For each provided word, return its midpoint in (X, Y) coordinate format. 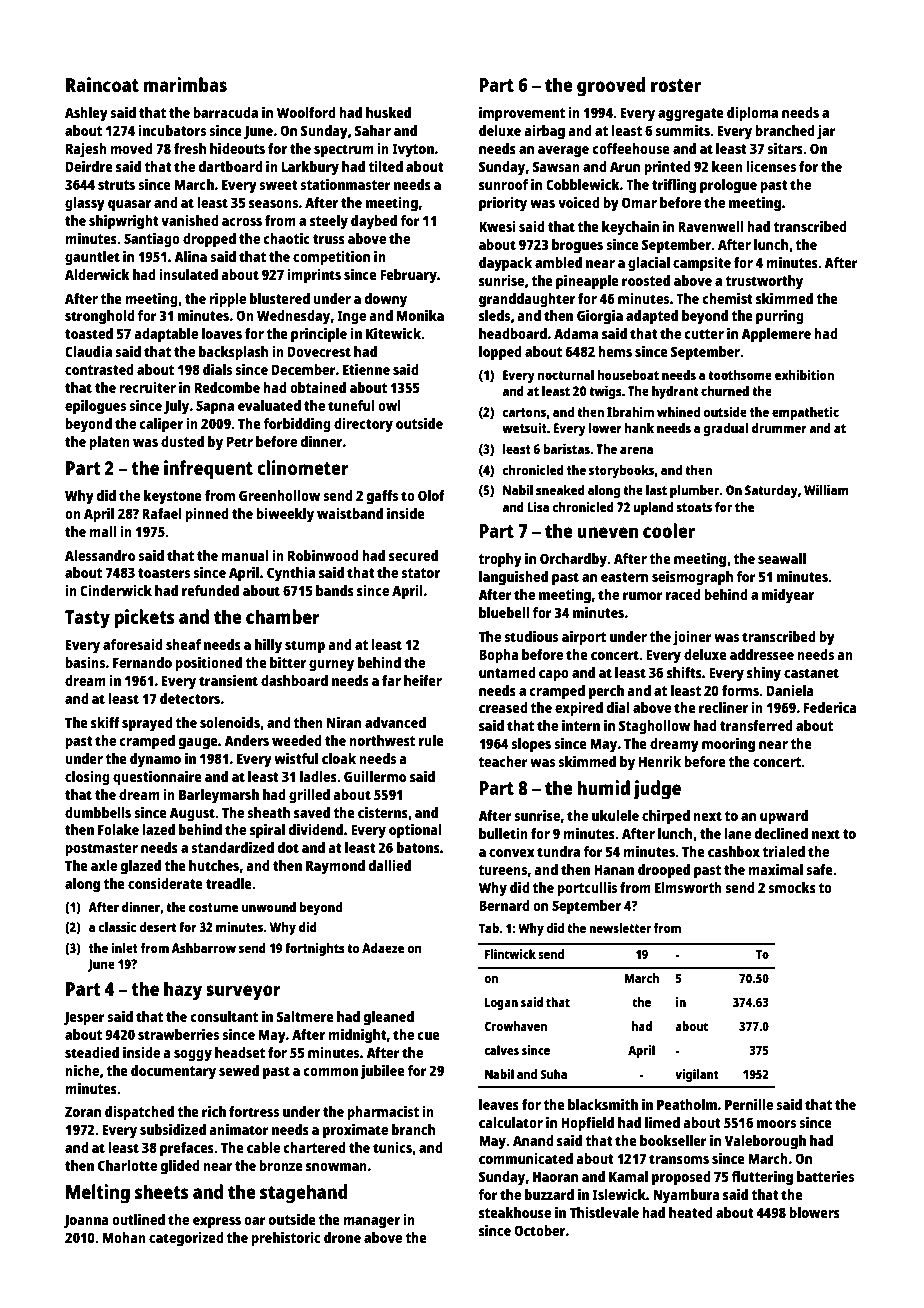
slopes (531, 745)
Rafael (162, 513)
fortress (254, 1111)
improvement (522, 114)
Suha (553, 1074)
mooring (728, 745)
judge (657, 790)
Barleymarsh (219, 796)
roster (676, 85)
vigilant (697, 1075)
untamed (507, 672)
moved (131, 148)
